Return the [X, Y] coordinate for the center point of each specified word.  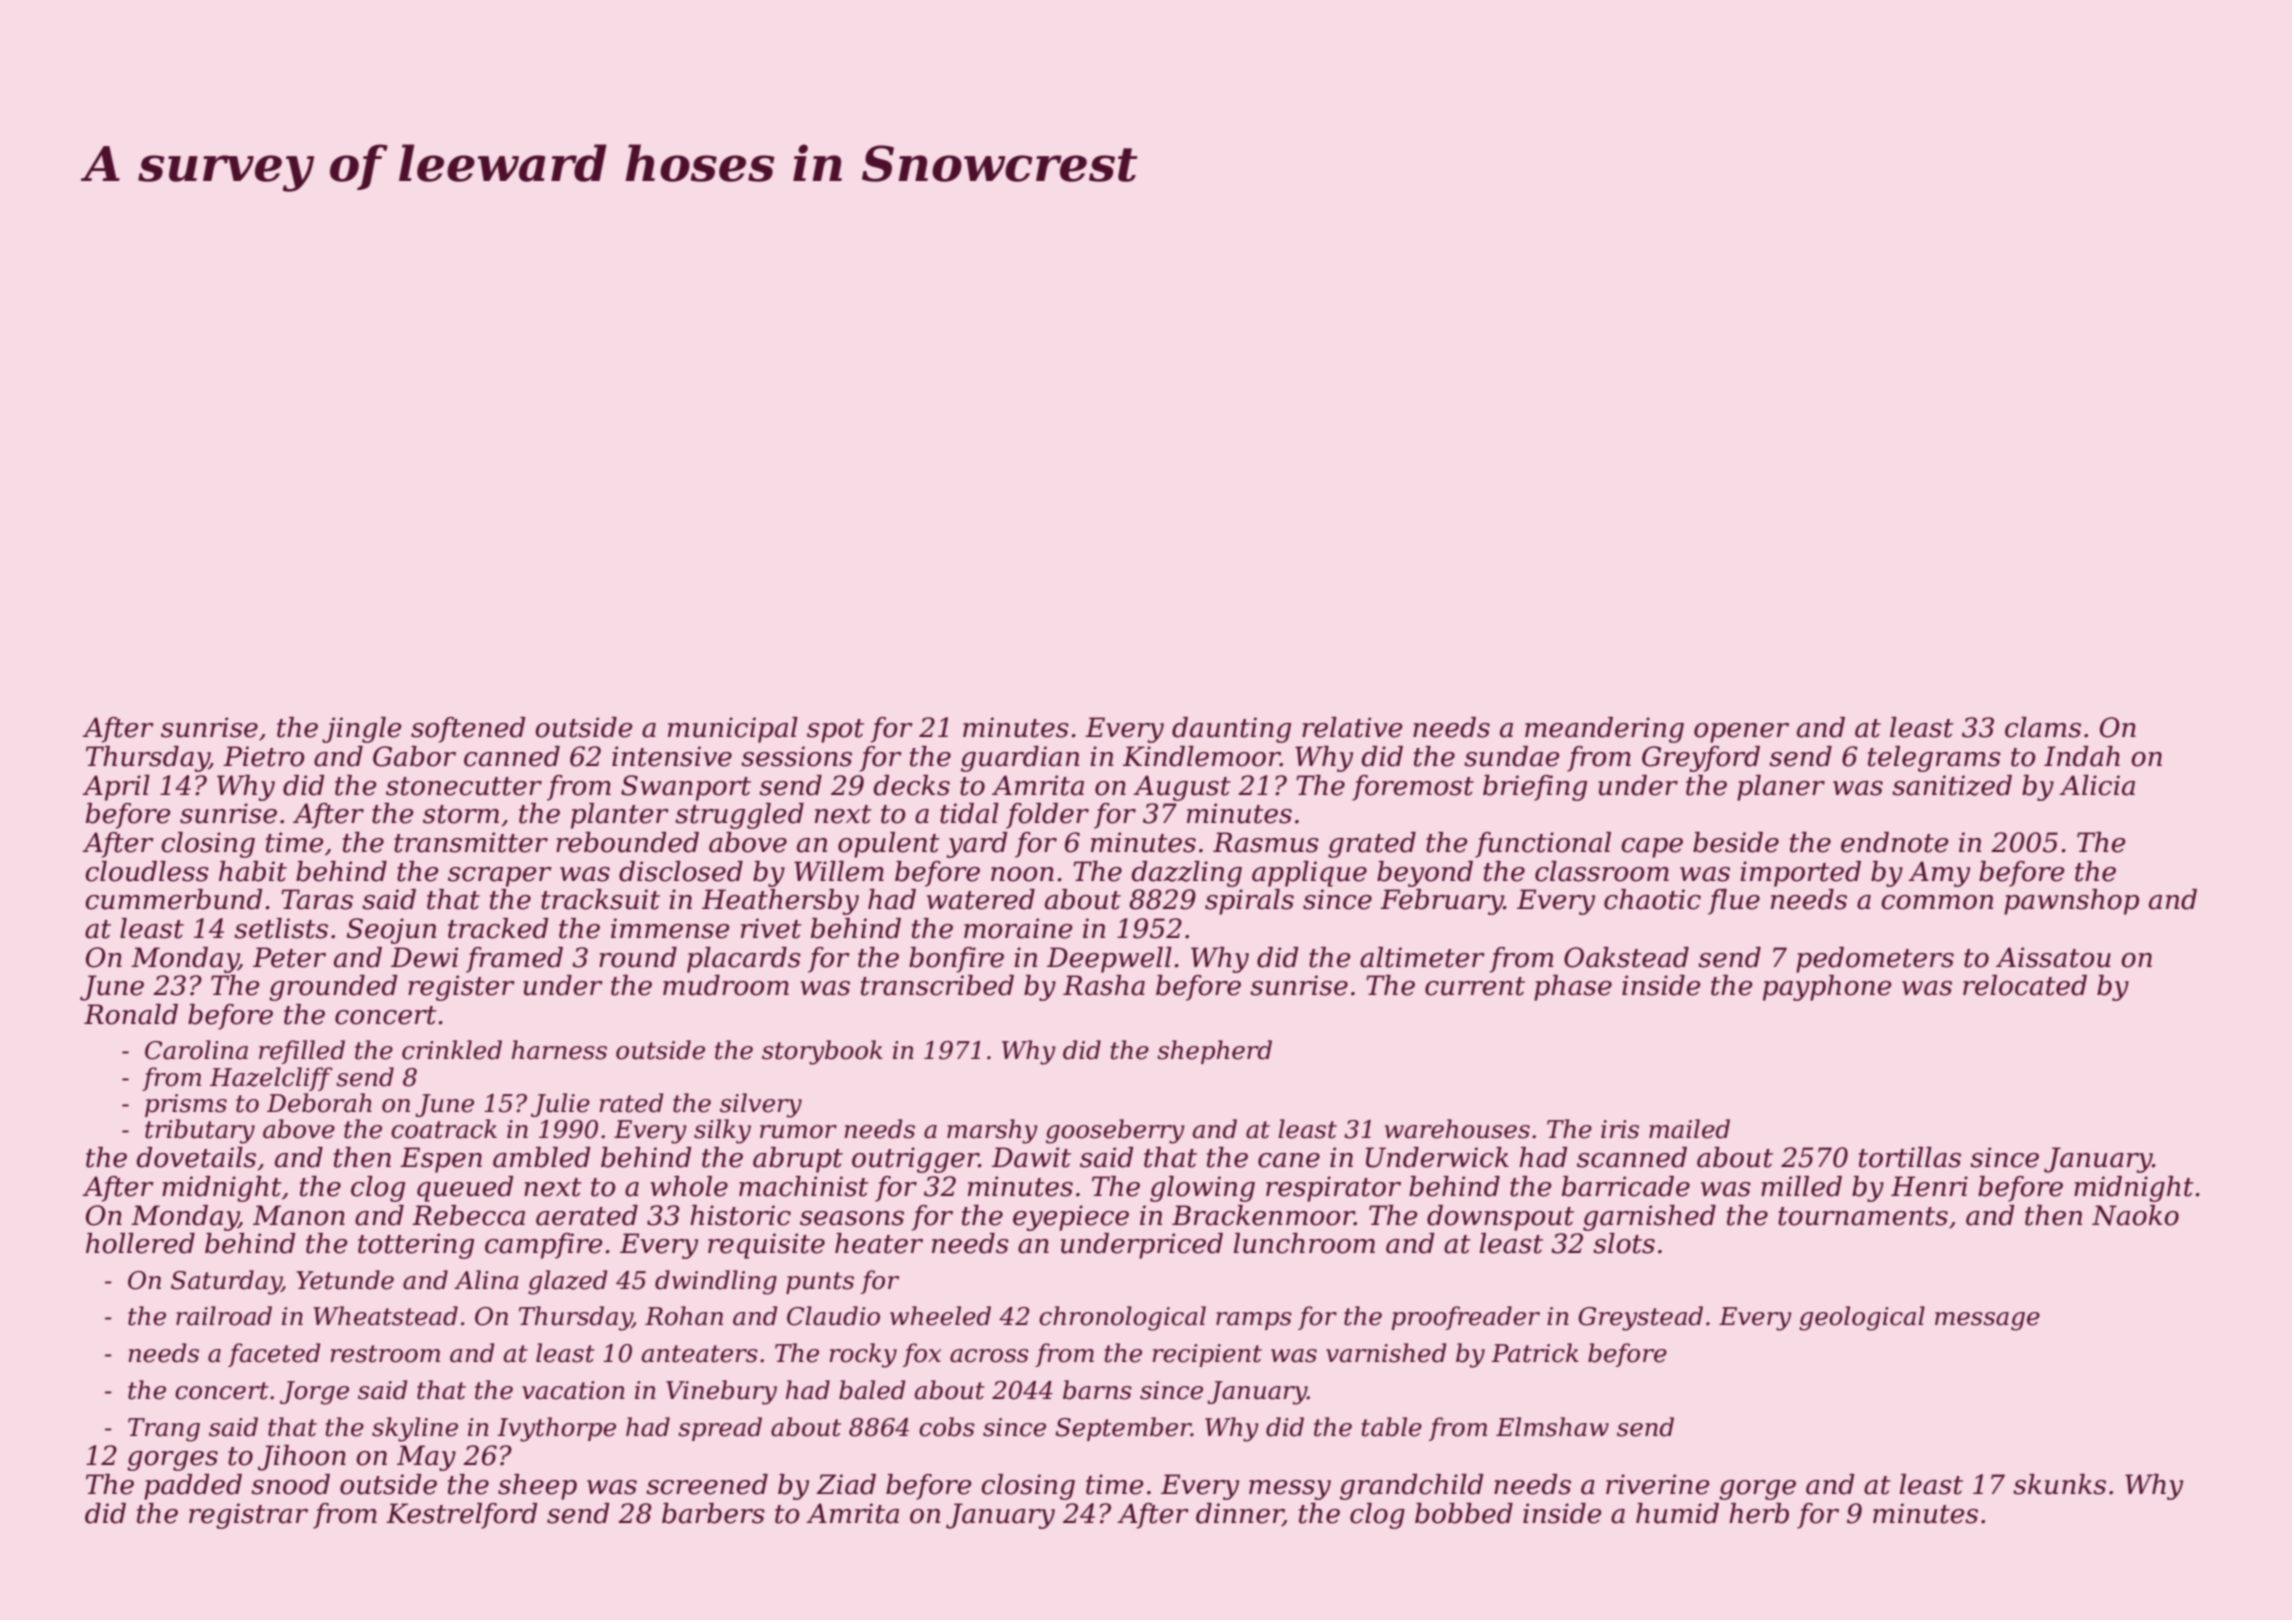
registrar [248, 1516]
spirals [1249, 902]
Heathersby [780, 902]
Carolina [196, 1050]
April [116, 788]
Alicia [2097, 785]
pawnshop [2071, 902]
